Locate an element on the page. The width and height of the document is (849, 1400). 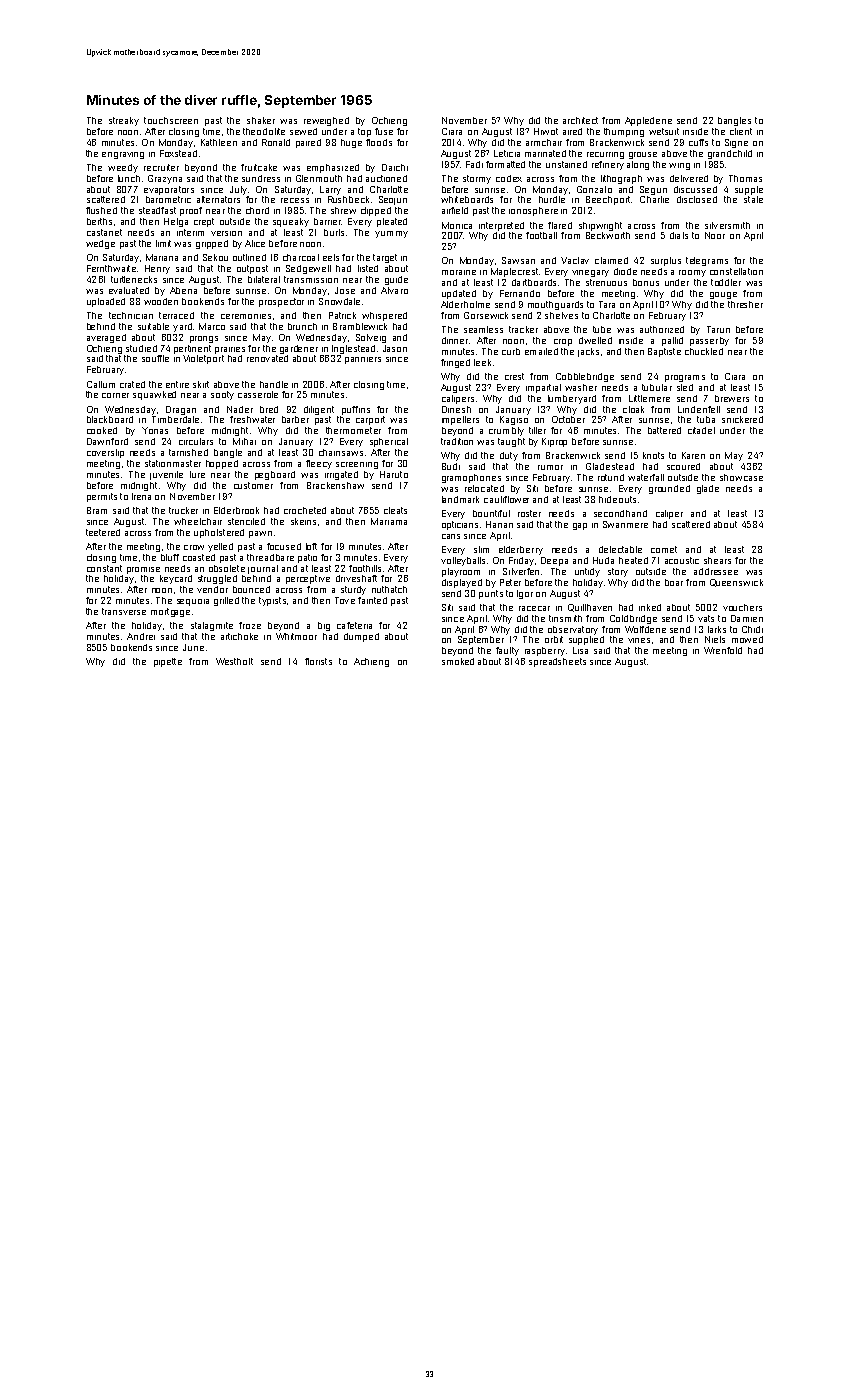
foothills is located at coordinates (365, 568).
